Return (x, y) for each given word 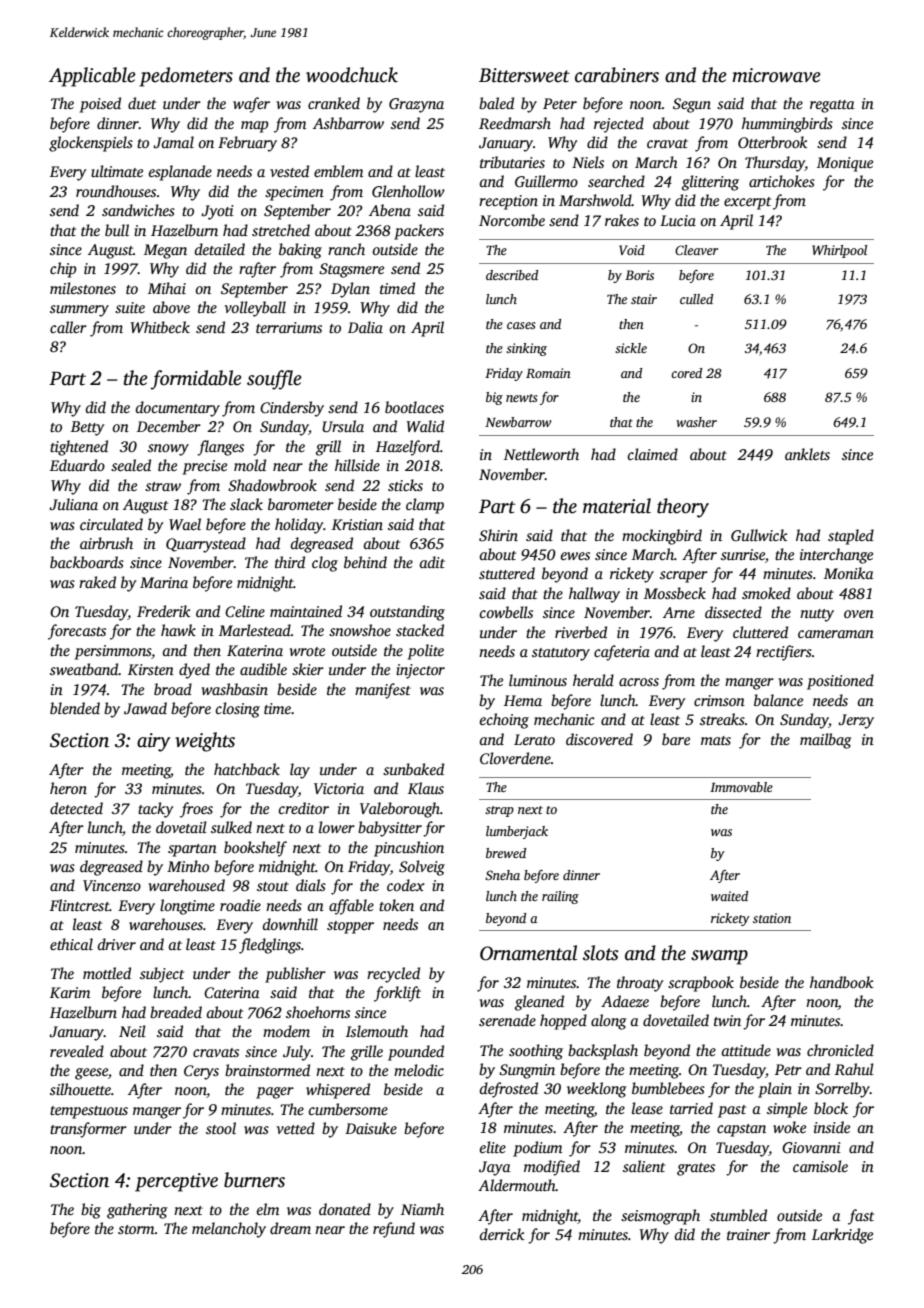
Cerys (201, 1072)
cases (521, 325)
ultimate (117, 171)
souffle (274, 380)
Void (632, 250)
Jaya (495, 1168)
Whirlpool (839, 251)
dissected (733, 612)
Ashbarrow (348, 123)
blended (75, 708)
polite (426, 652)
